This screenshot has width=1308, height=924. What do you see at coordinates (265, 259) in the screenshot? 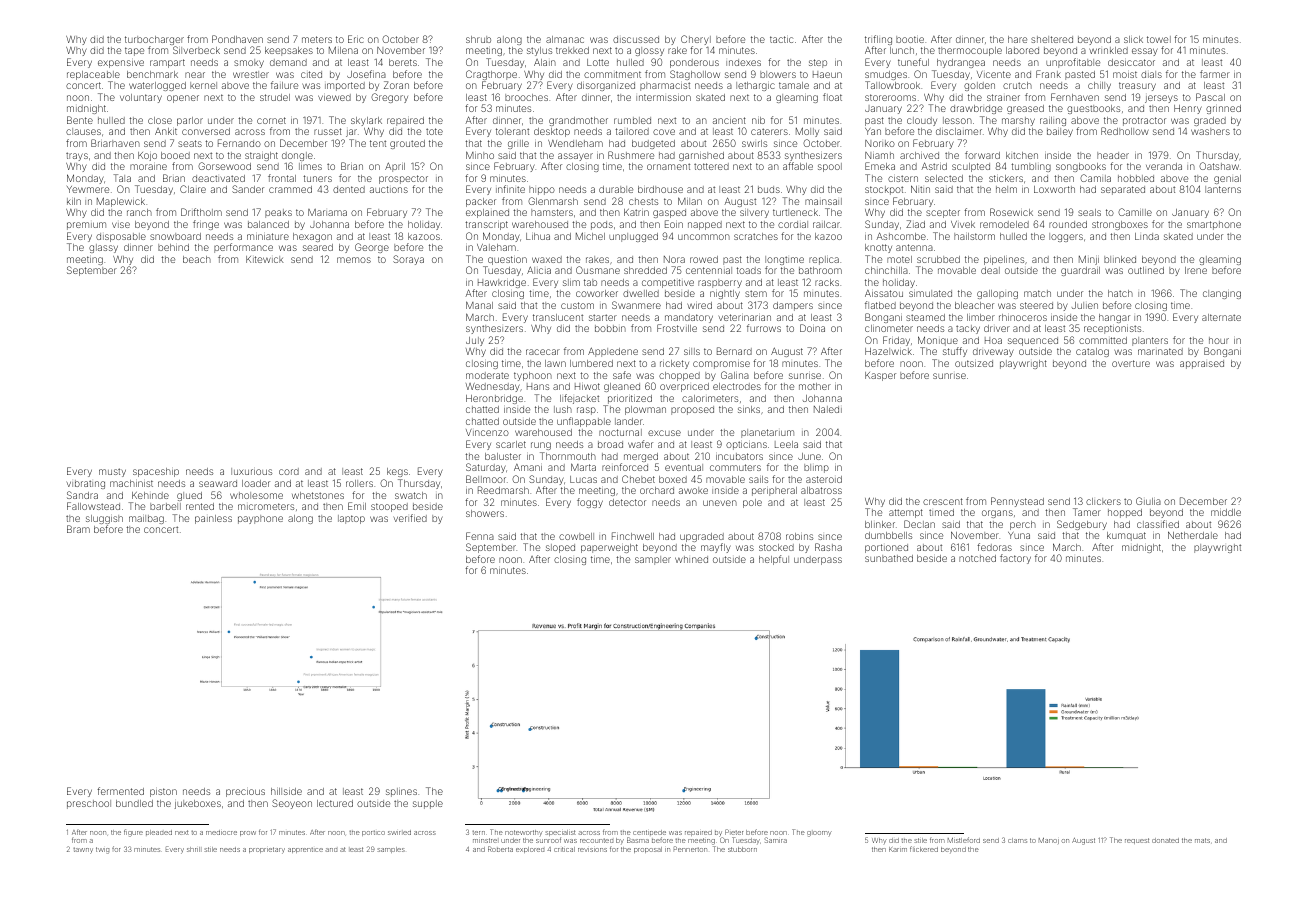
I see `Kitewick` at bounding box center [265, 259].
